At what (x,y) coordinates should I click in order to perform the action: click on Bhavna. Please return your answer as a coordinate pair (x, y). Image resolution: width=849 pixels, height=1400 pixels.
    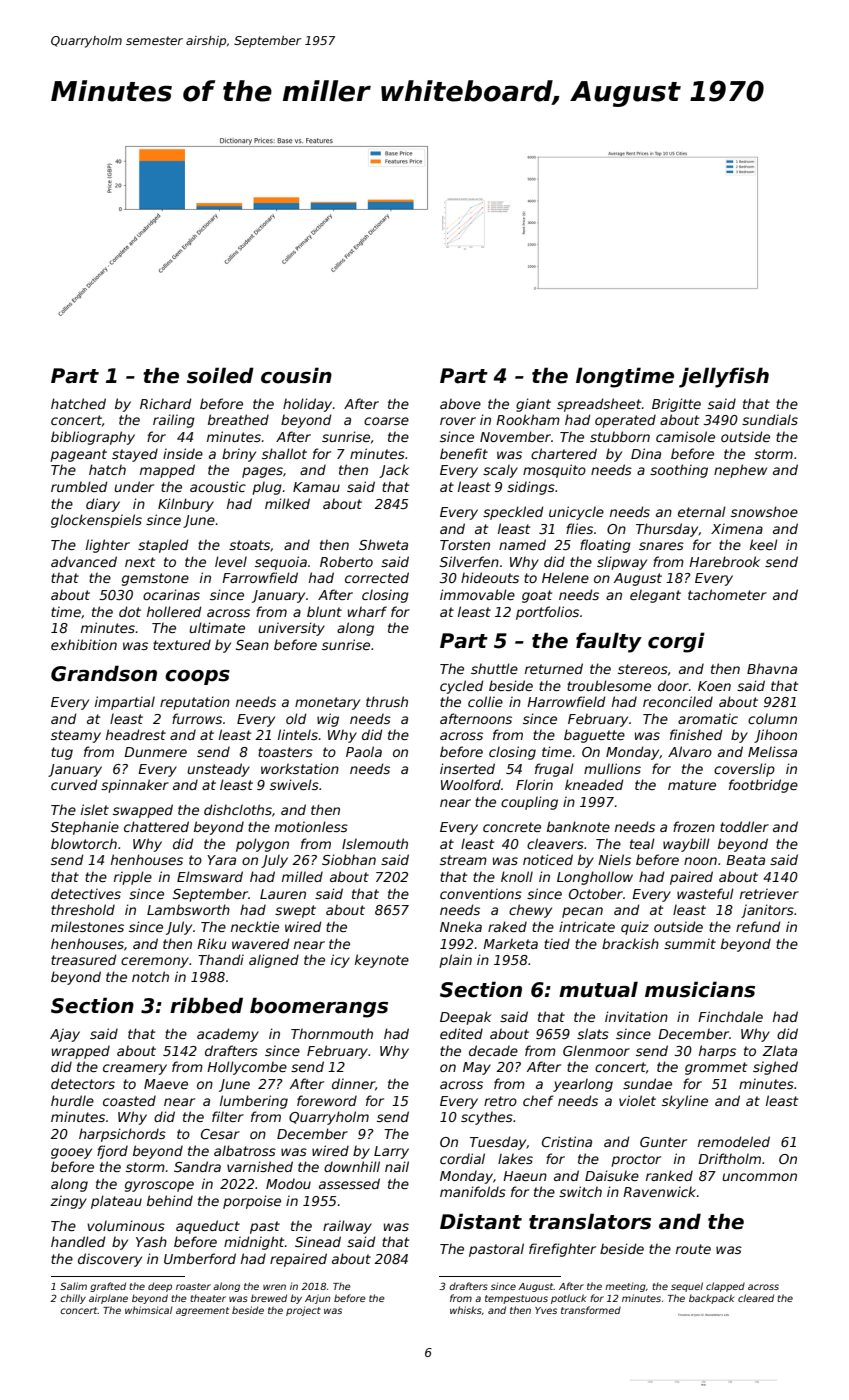
    Looking at the image, I should click on (772, 668).
